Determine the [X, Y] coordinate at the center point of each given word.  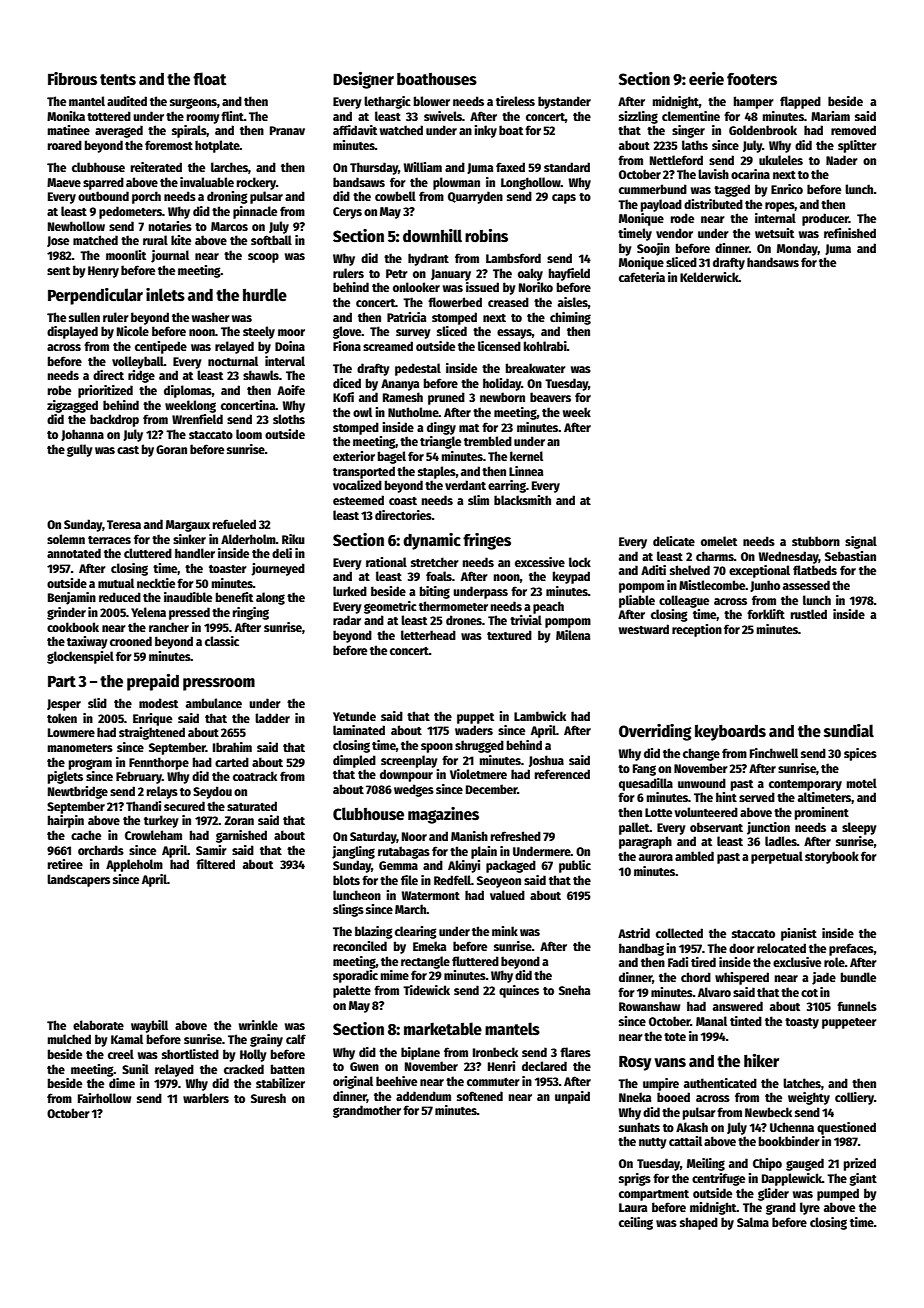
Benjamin [72, 598]
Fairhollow [104, 1098]
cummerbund [653, 189]
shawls [261, 375]
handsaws [773, 262]
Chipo [767, 1164]
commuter [493, 1082]
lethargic [387, 102]
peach [548, 607]
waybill [149, 1026]
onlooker [416, 287]
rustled [809, 614]
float [210, 78]
